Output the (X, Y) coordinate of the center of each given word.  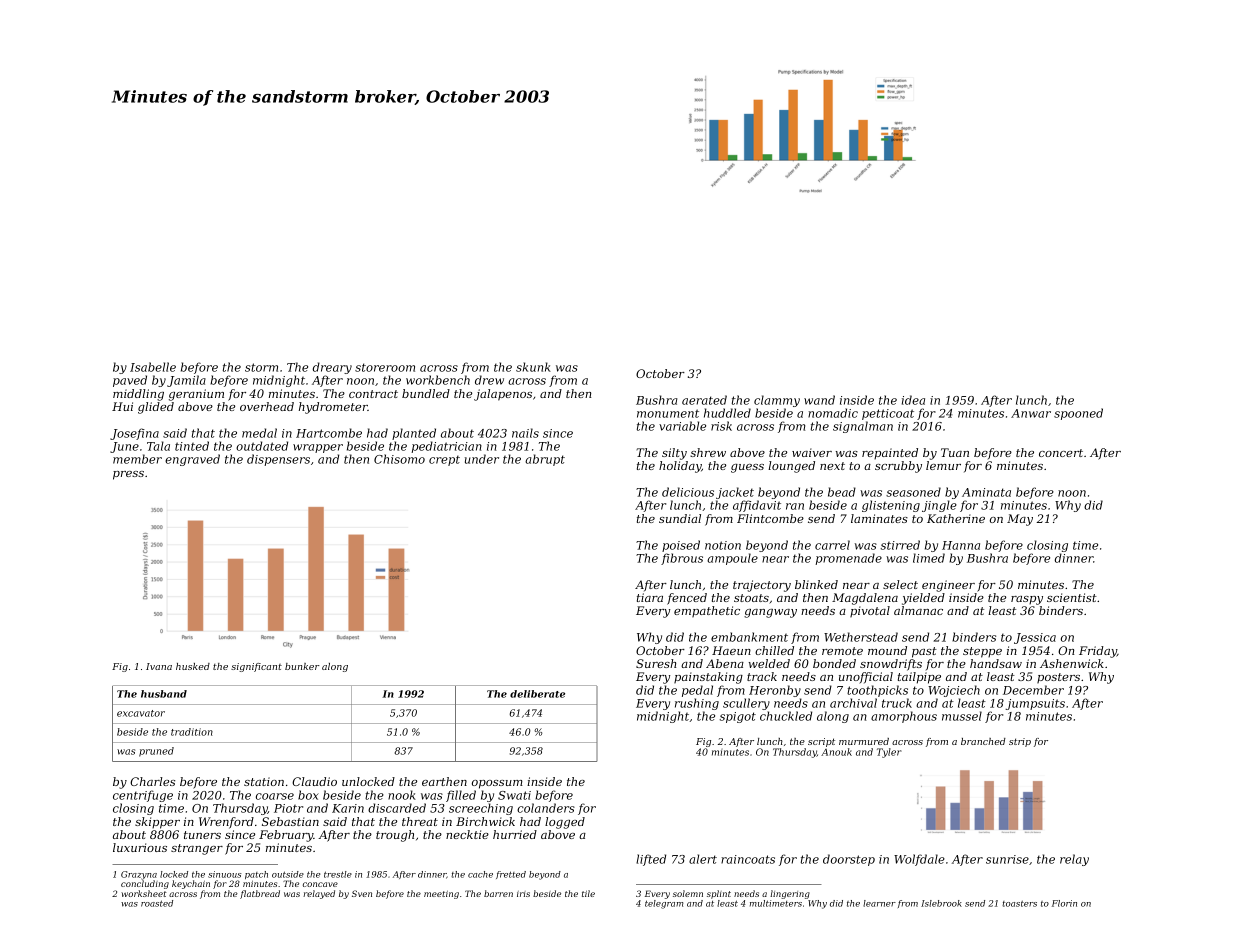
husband (164, 694)
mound (887, 650)
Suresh (656, 663)
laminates (879, 518)
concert (1061, 453)
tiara (650, 597)
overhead (267, 406)
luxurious (140, 847)
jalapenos (503, 395)
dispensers (278, 460)
